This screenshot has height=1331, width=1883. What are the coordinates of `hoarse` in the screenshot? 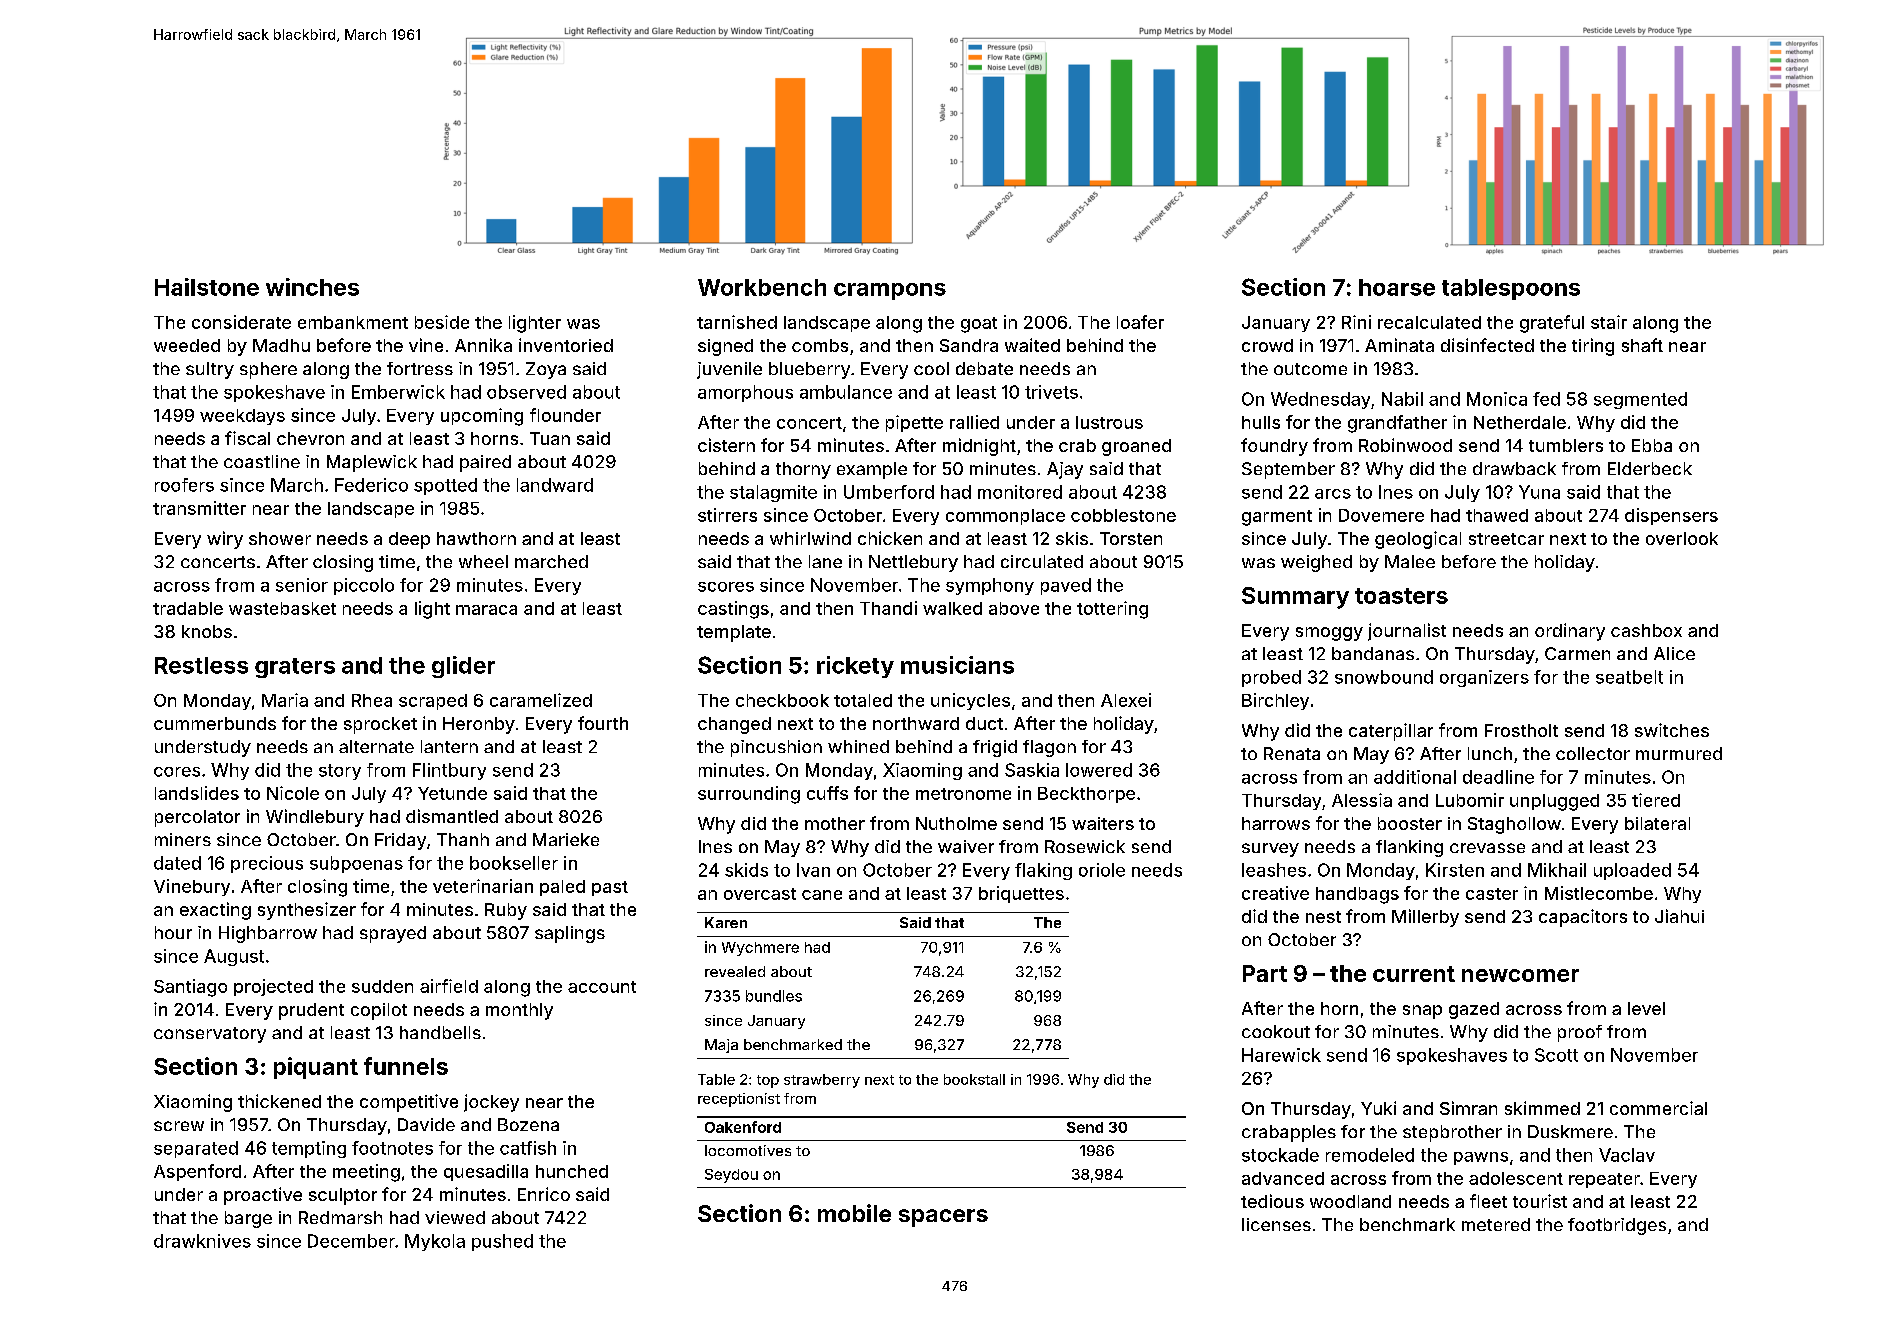 It's located at (1397, 287).
